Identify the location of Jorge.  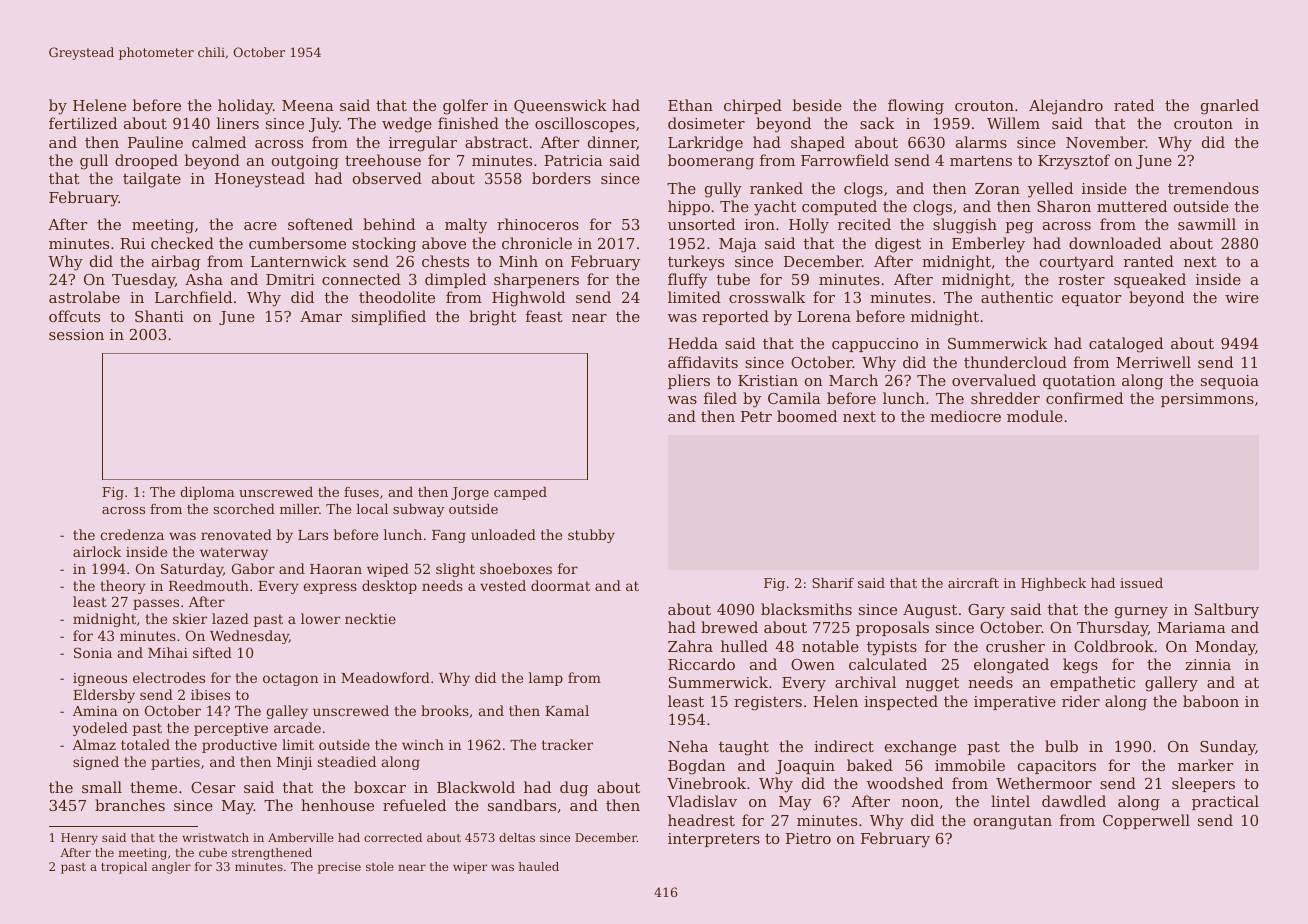
(470, 493).
